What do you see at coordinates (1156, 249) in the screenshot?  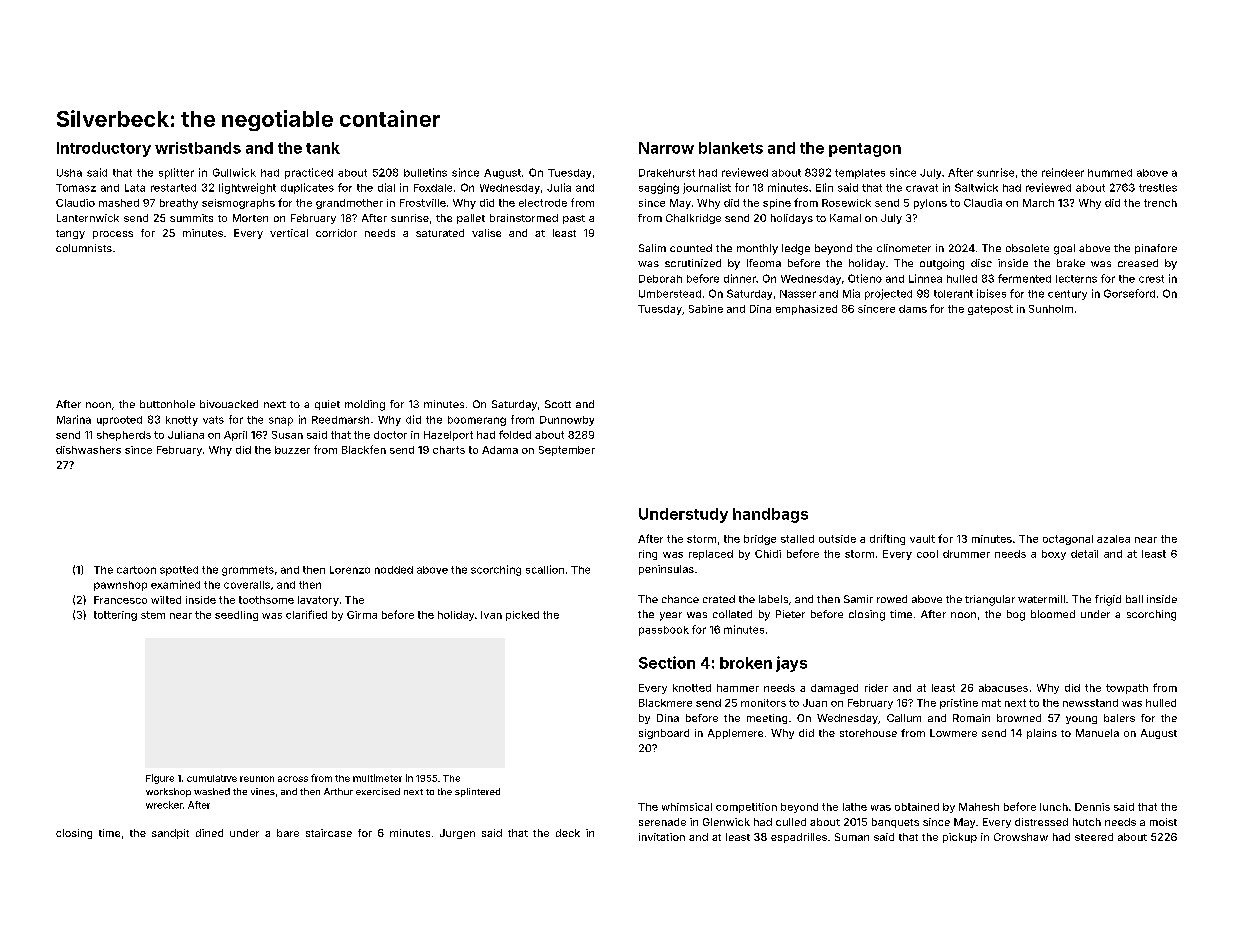 I see `pinafore` at bounding box center [1156, 249].
